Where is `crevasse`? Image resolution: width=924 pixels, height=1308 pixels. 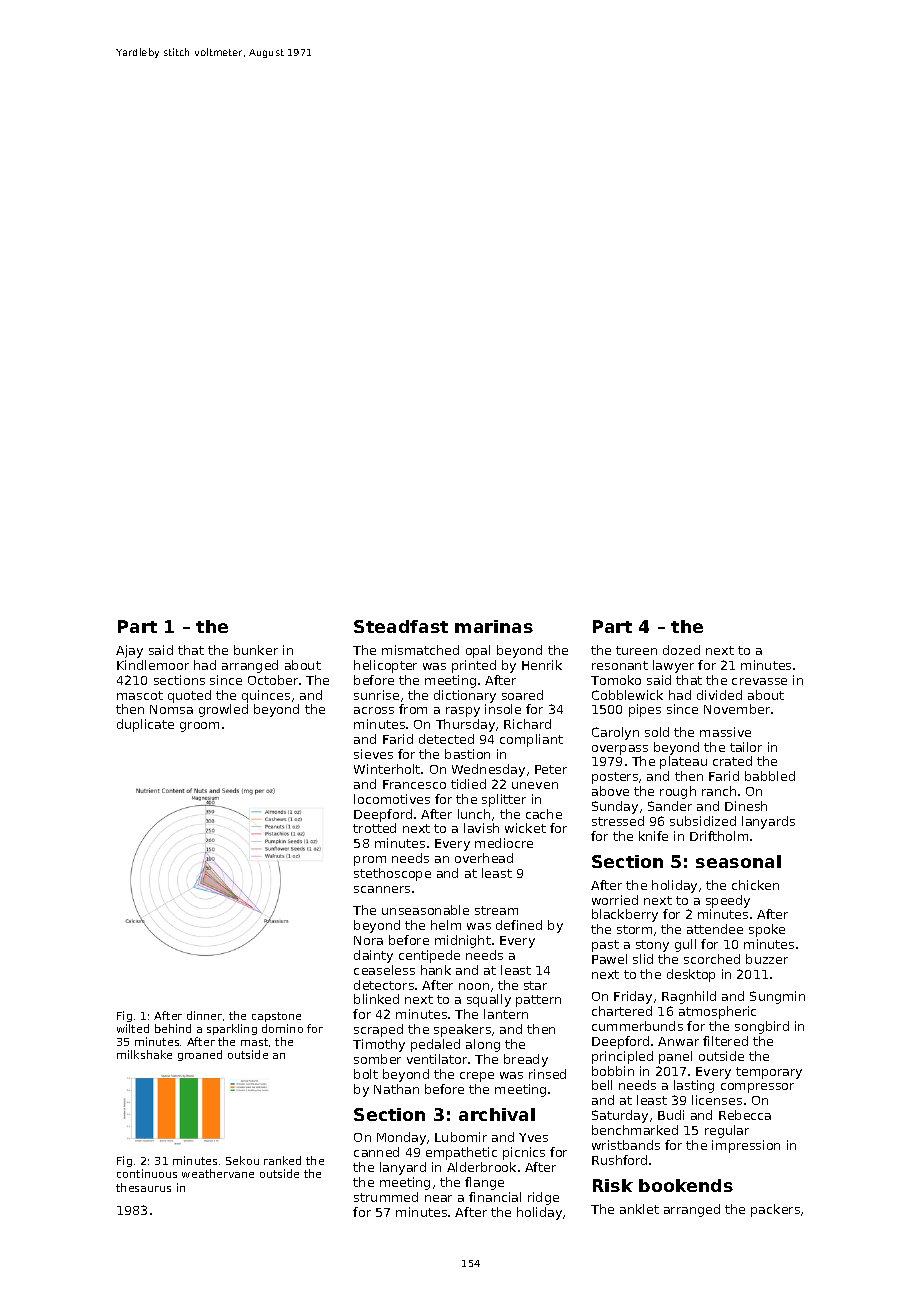
crevasse is located at coordinates (759, 681).
